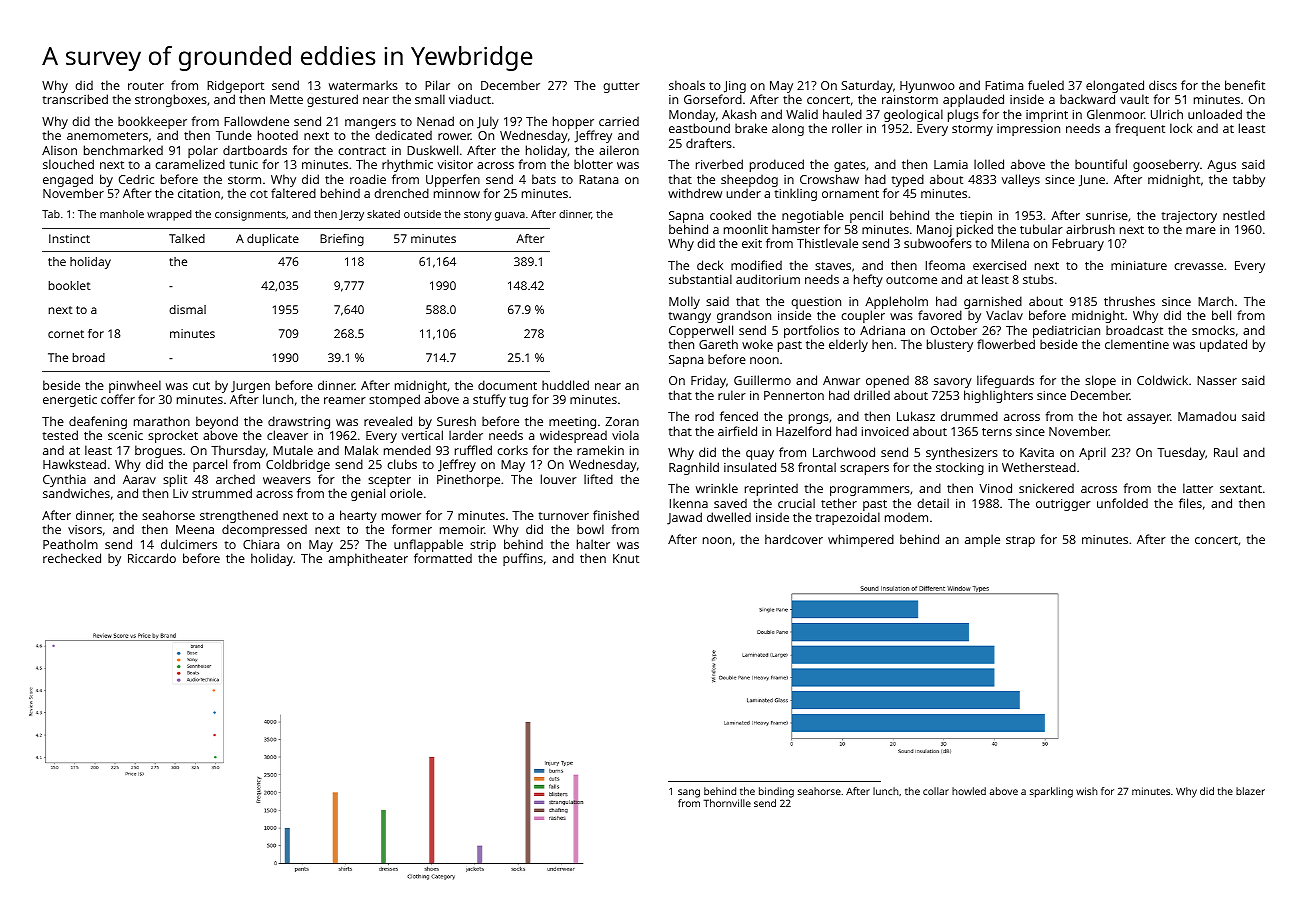 The image size is (1308, 924). What do you see at coordinates (287, 435) in the document?
I see `cleaver` at bounding box center [287, 435].
